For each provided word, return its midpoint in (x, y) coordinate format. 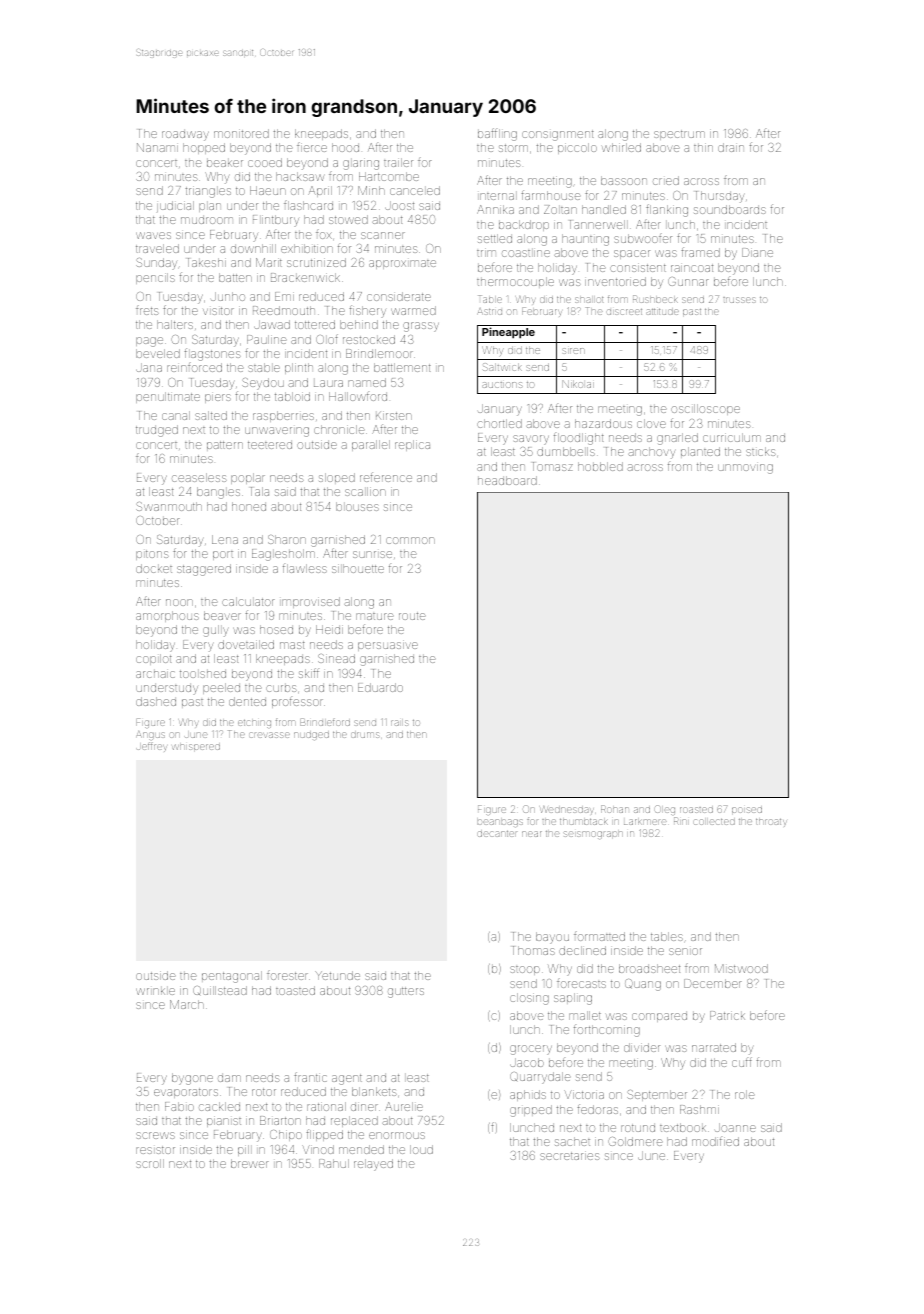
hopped (204, 148)
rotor (264, 1092)
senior (685, 951)
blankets (374, 1091)
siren (573, 351)
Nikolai (578, 384)
